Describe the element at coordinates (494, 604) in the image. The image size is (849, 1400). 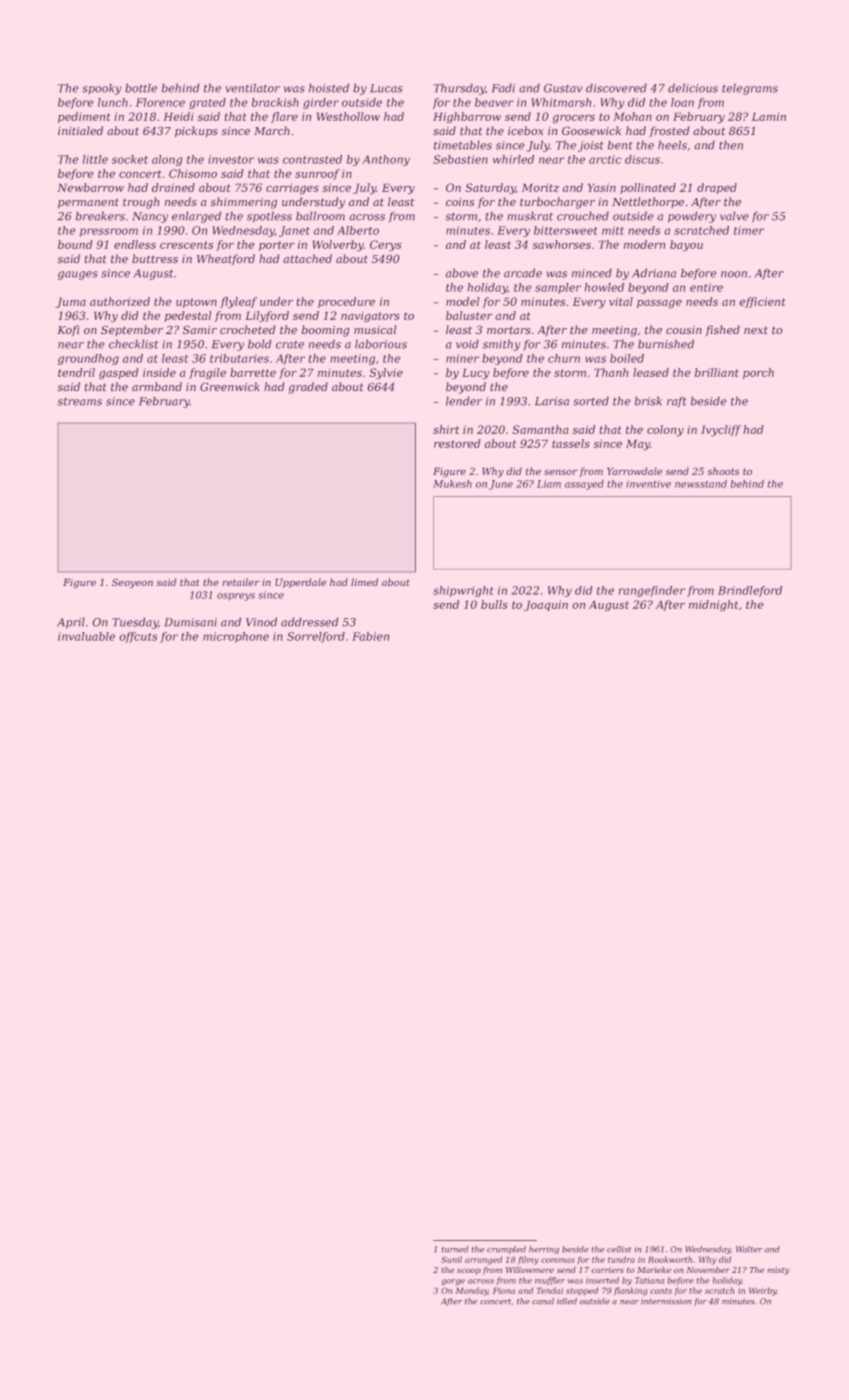
I see `bulls` at that location.
